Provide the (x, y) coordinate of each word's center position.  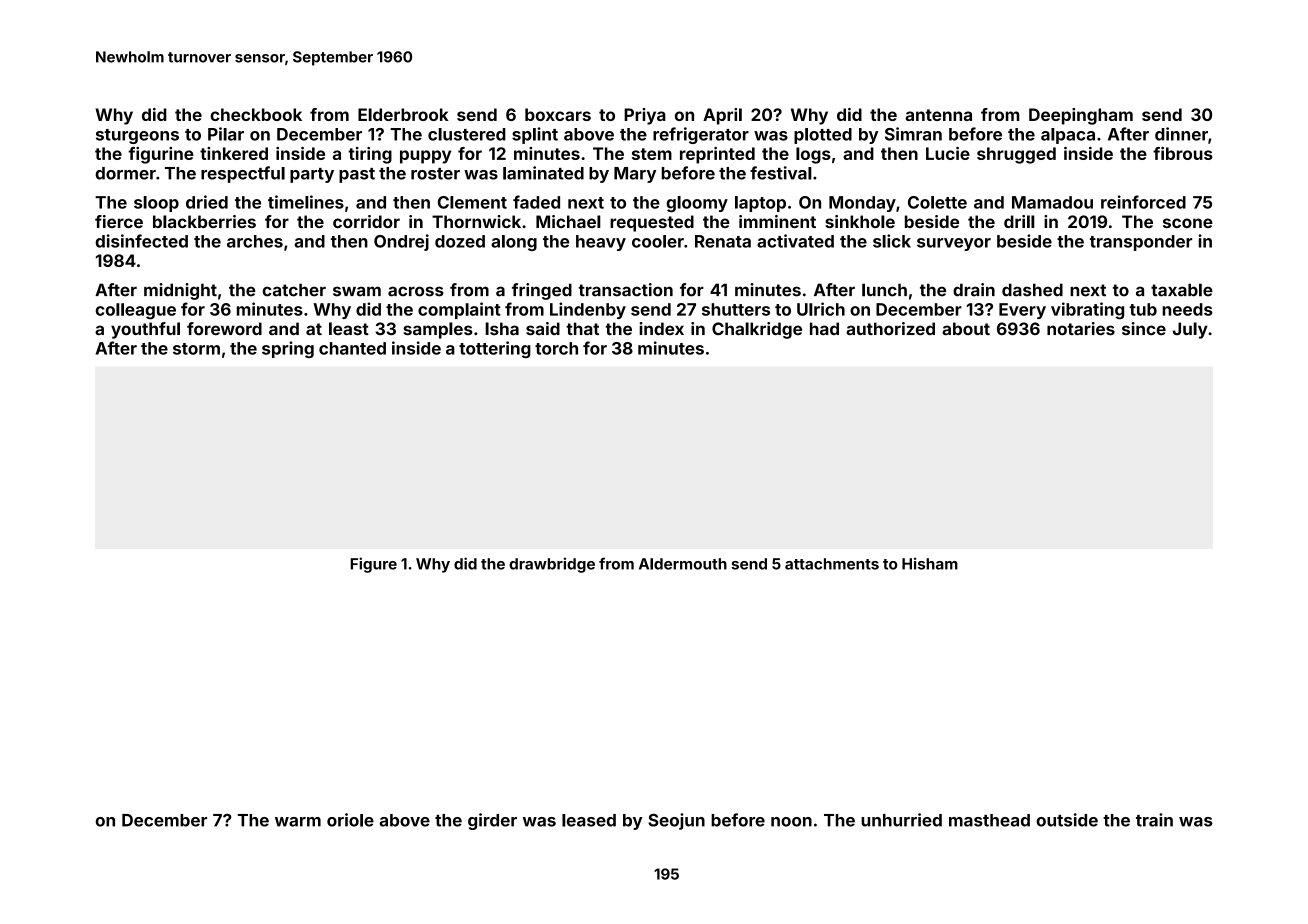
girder (492, 821)
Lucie (948, 153)
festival (781, 173)
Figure (373, 565)
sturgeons (137, 136)
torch (556, 348)
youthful (145, 330)
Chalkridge (757, 330)
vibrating (1087, 311)
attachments (832, 564)
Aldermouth (683, 564)
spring (288, 349)
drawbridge (552, 565)
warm (298, 822)
